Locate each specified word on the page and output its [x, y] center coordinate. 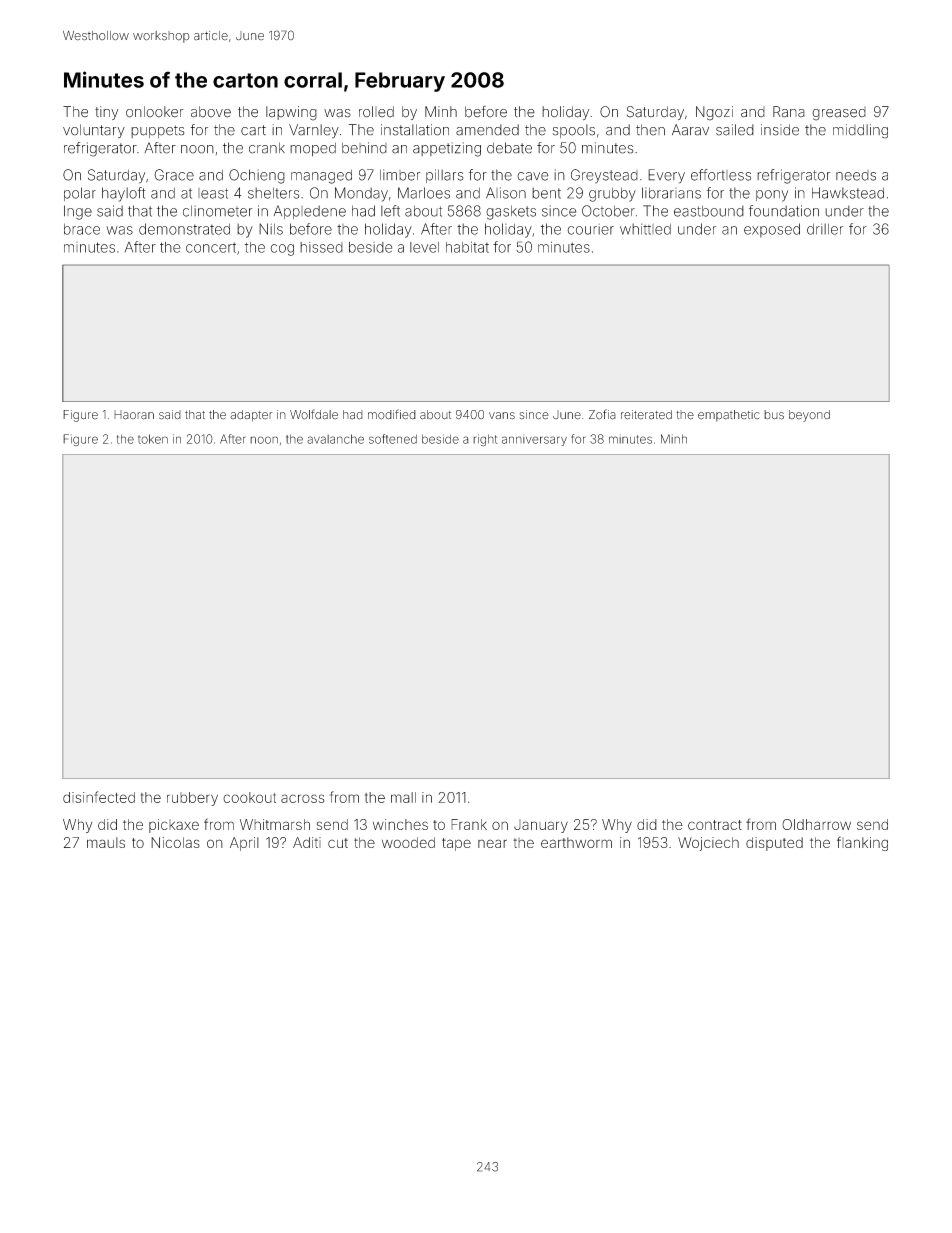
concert [211, 247]
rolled [376, 112]
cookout [249, 797]
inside [780, 130]
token [153, 439]
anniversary [534, 440]
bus [774, 415]
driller [825, 229]
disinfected [99, 797]
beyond [809, 416]
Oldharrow [816, 824]
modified [392, 414]
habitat [467, 247]
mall [403, 797]
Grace [174, 175]
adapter [251, 416]
